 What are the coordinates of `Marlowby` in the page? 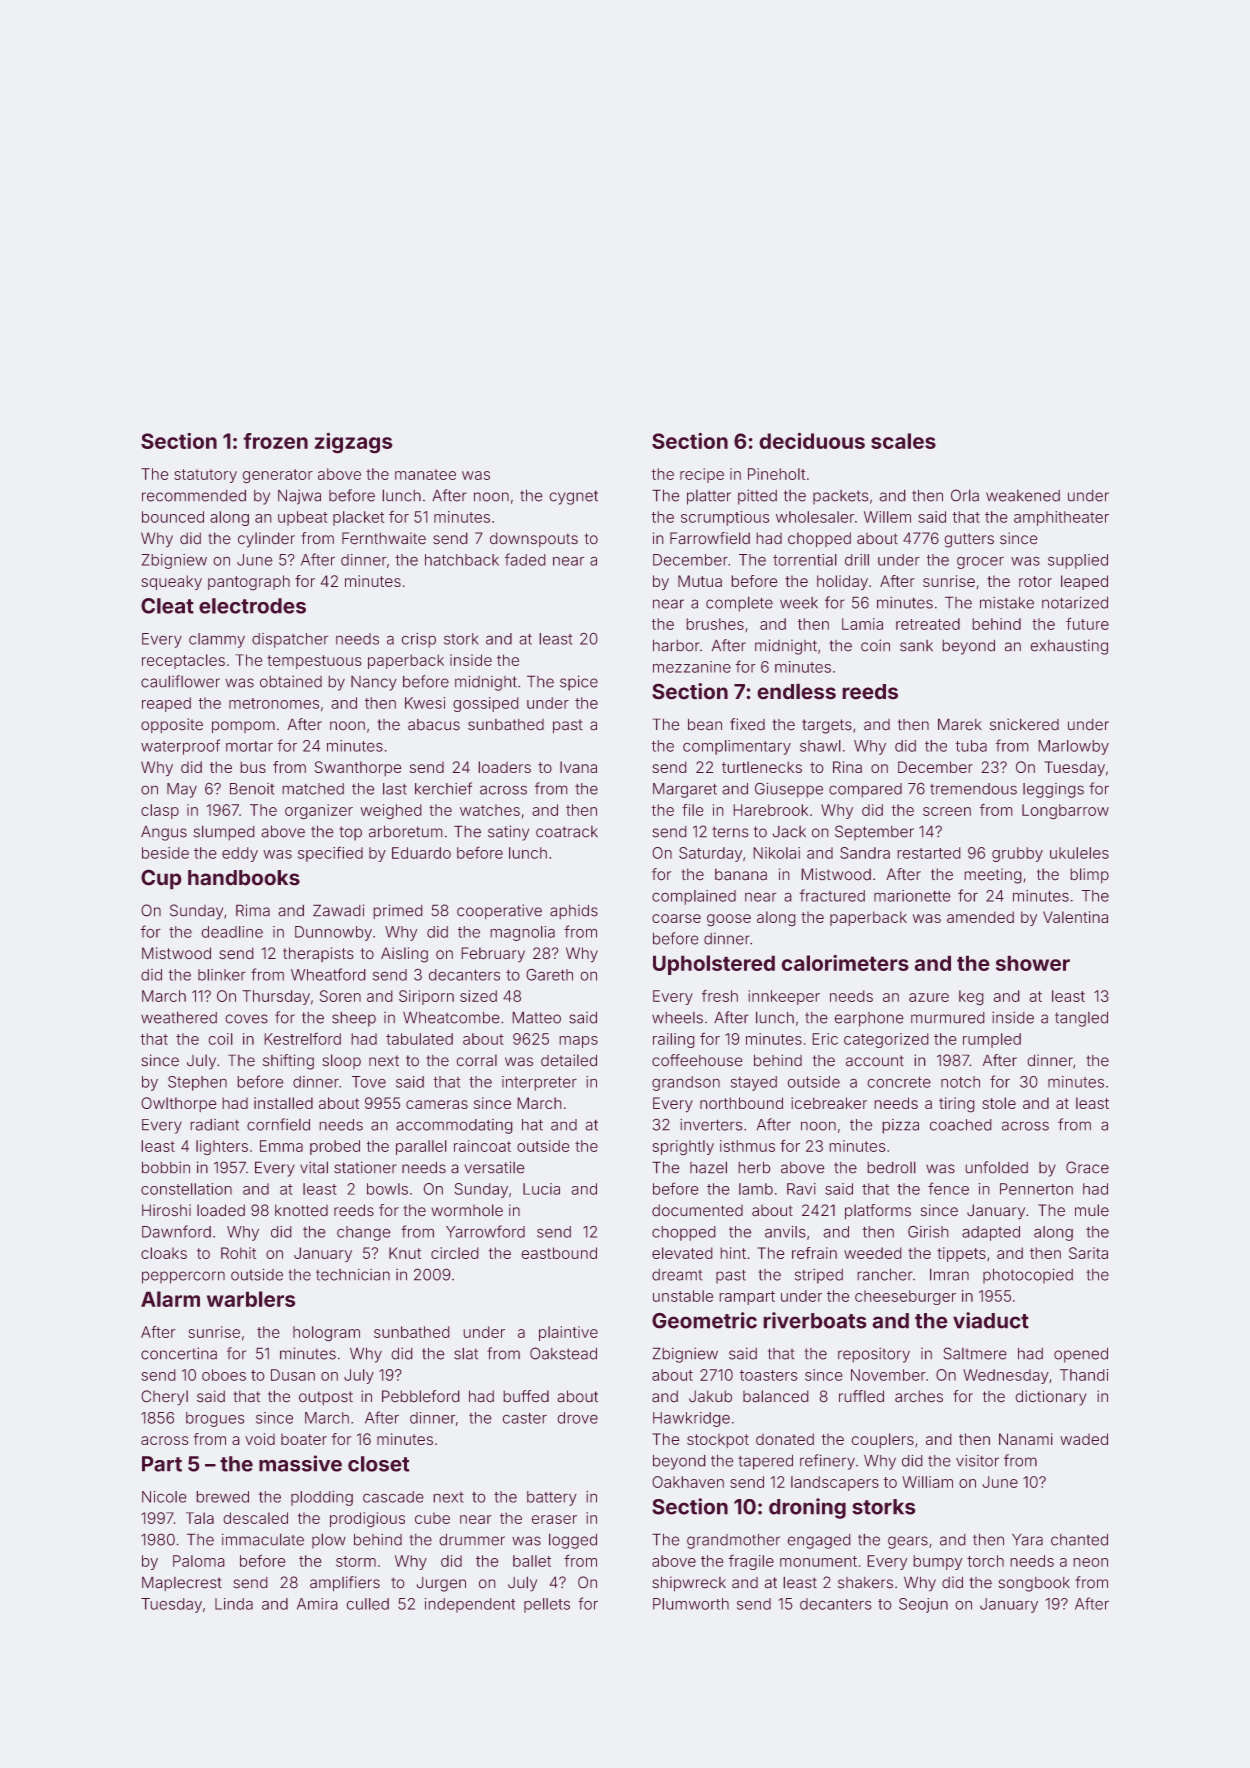 It's located at (1073, 747).
